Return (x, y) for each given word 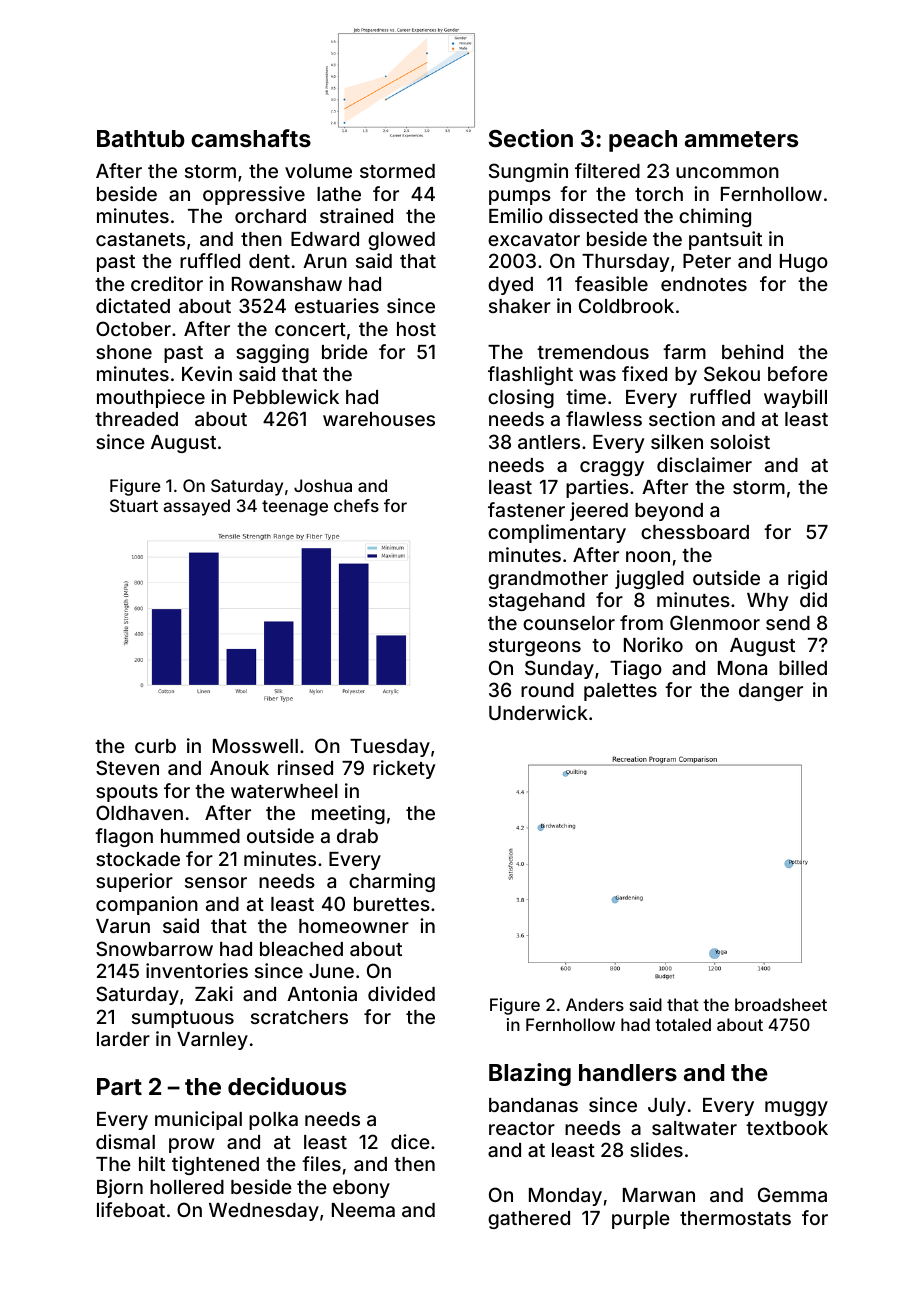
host (416, 329)
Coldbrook (626, 305)
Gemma (792, 1194)
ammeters (741, 139)
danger (771, 692)
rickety (404, 769)
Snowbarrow (154, 948)
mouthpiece (151, 398)
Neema (363, 1210)
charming (392, 882)
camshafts (251, 138)
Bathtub (141, 138)
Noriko (653, 644)
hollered (187, 1187)
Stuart (134, 505)
